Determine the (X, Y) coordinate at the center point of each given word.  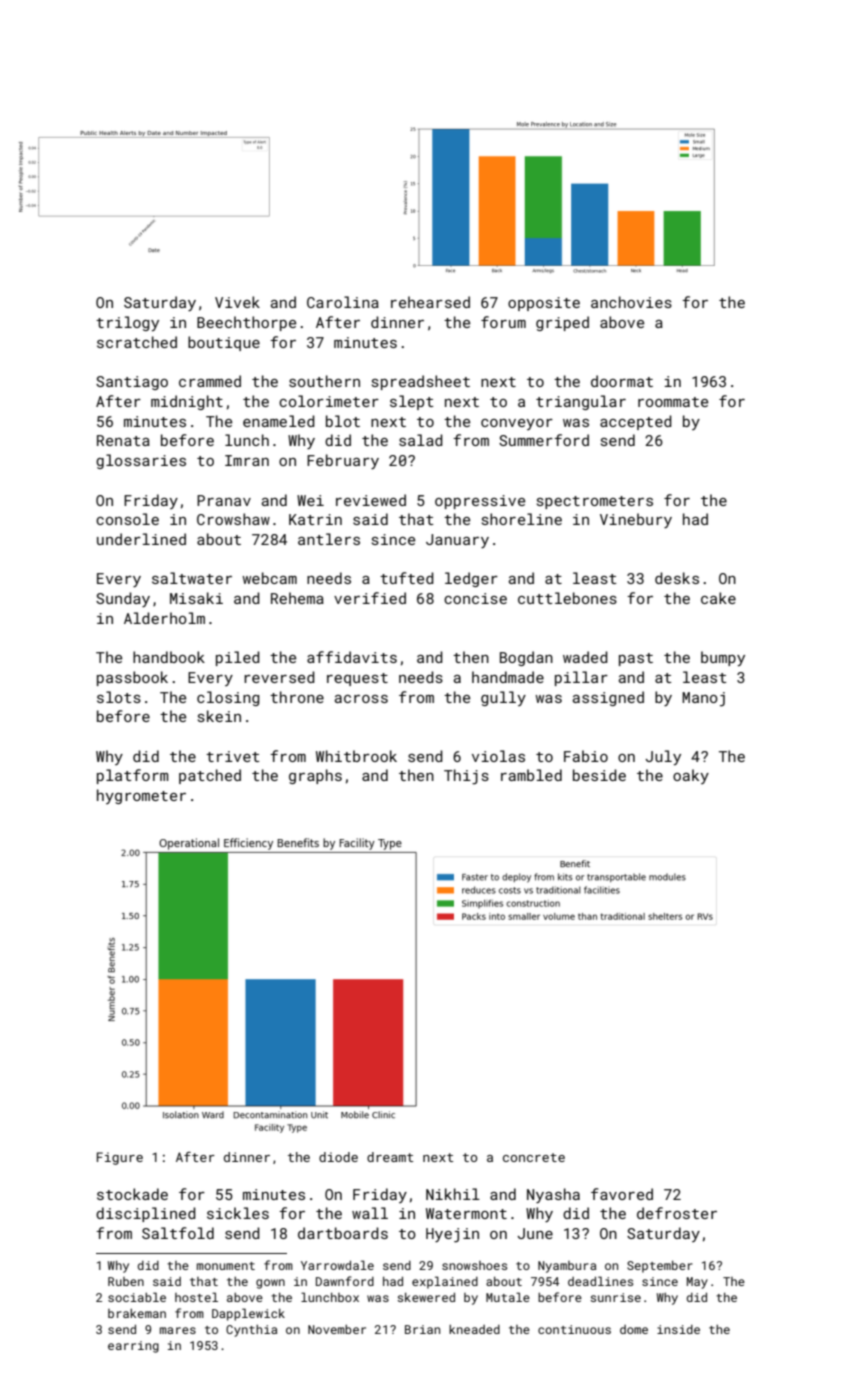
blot (343, 421)
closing (228, 698)
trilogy (127, 323)
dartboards (343, 1233)
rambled (531, 775)
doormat (622, 381)
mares (178, 1330)
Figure (120, 1158)
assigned (608, 698)
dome (634, 1329)
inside (678, 1329)
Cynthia (251, 1331)
